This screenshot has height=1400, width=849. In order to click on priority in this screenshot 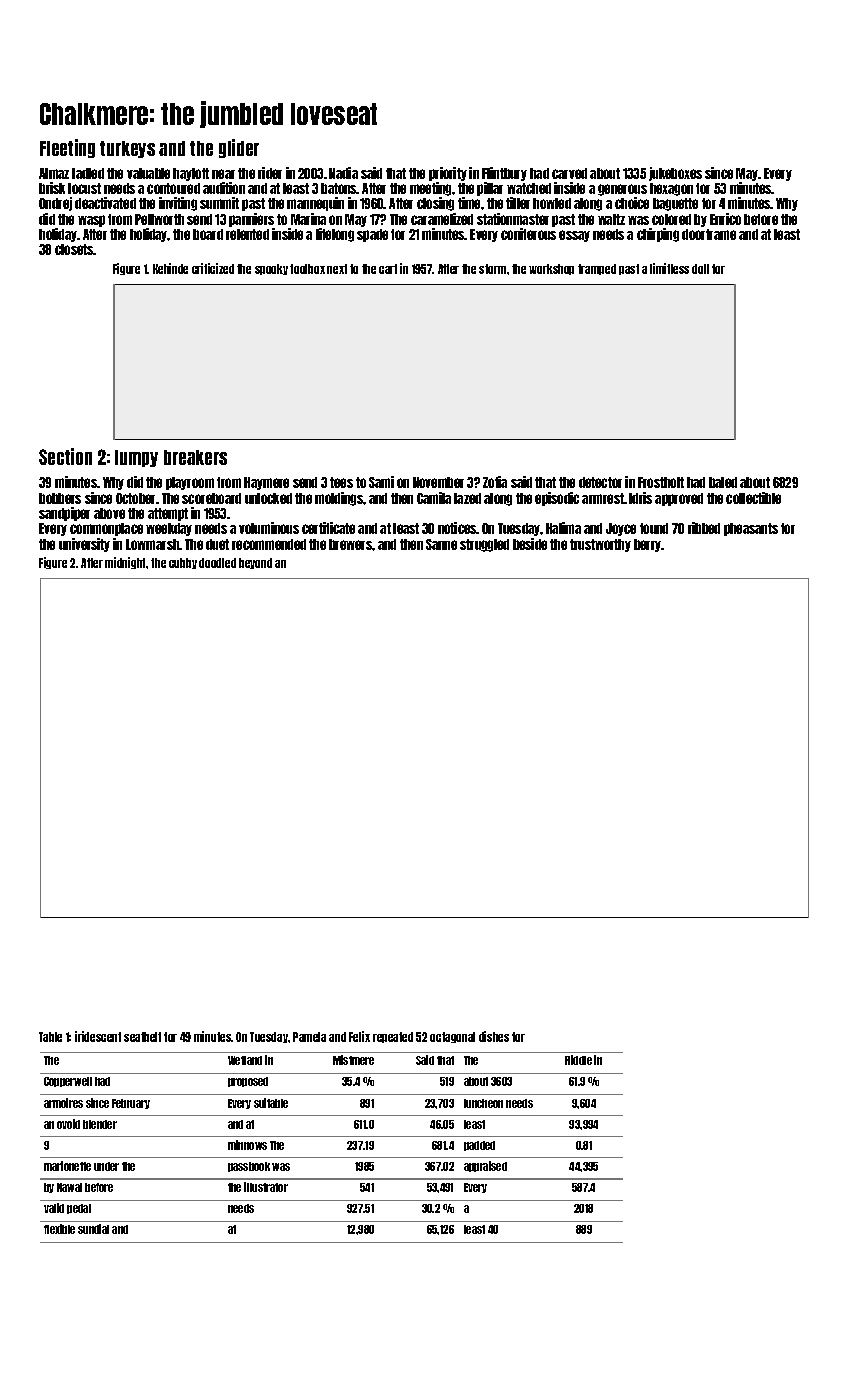, I will do `click(448, 174)`.
